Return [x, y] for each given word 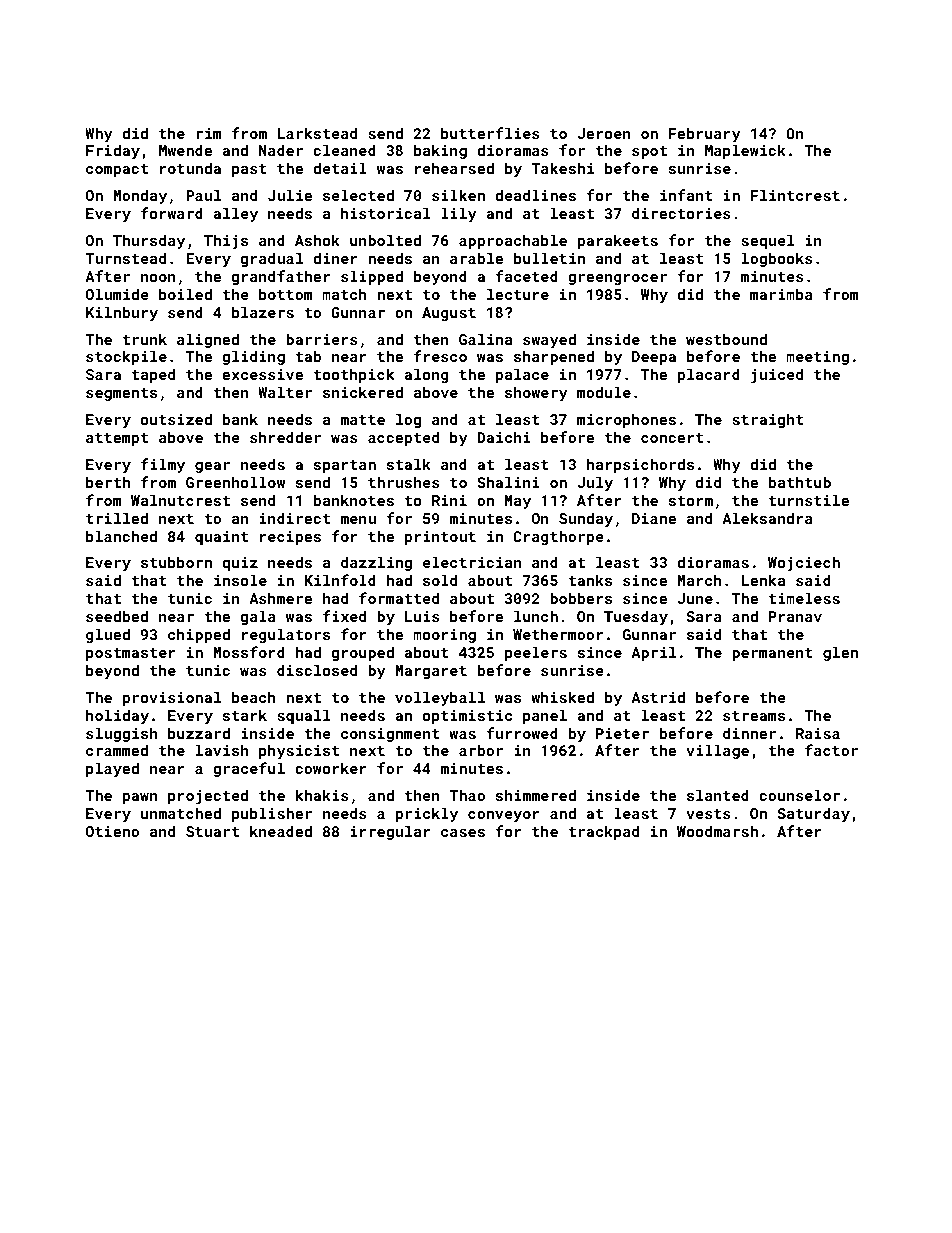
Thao [467, 795]
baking [440, 151]
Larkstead [317, 133]
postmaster [131, 654]
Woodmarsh [717, 831]
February [705, 134]
